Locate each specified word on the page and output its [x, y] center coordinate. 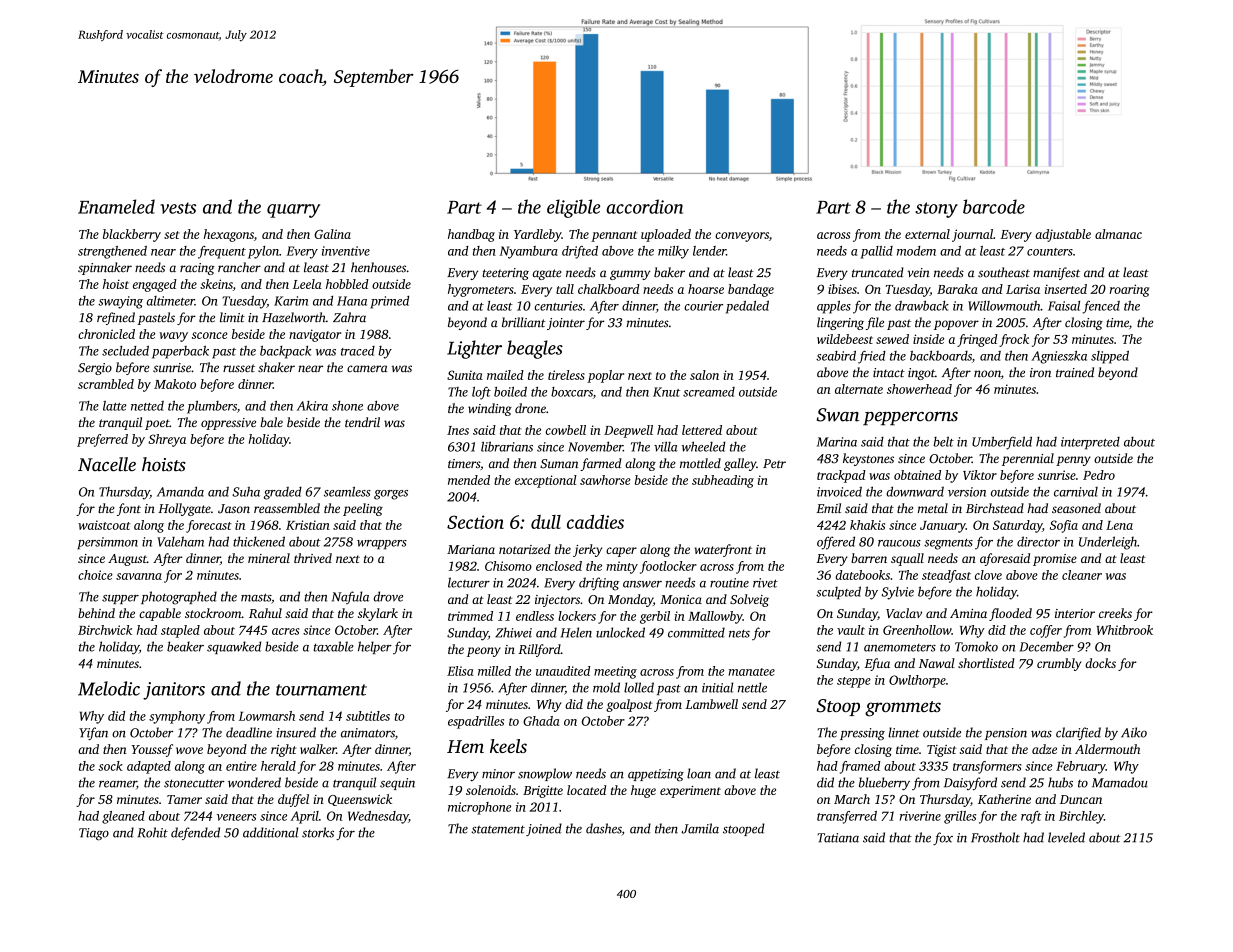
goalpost [629, 705]
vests [178, 208]
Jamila [700, 828]
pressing [862, 734]
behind [96, 613]
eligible [573, 208]
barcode [994, 206]
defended [195, 833]
